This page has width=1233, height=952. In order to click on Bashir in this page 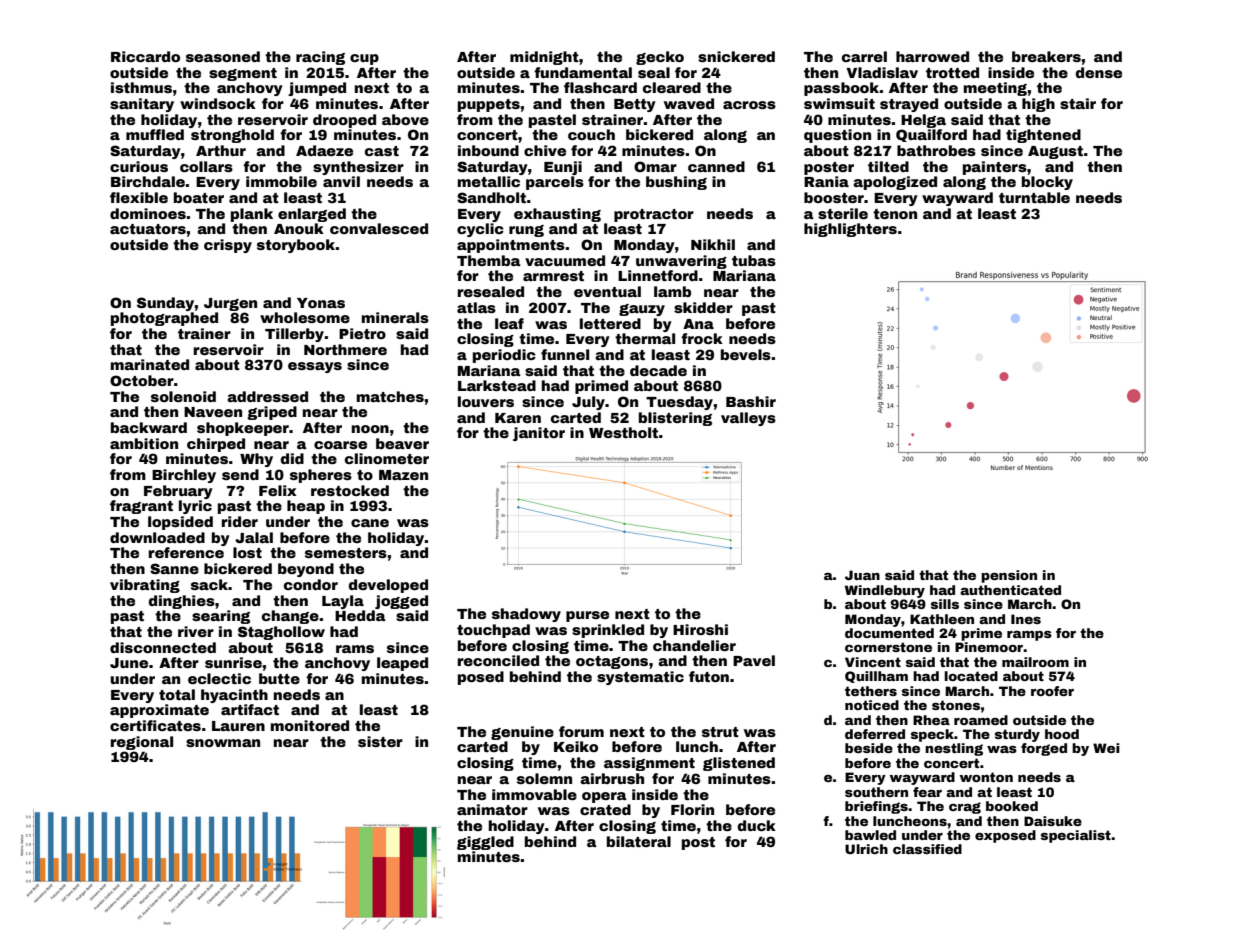, I will do `click(751, 401)`.
